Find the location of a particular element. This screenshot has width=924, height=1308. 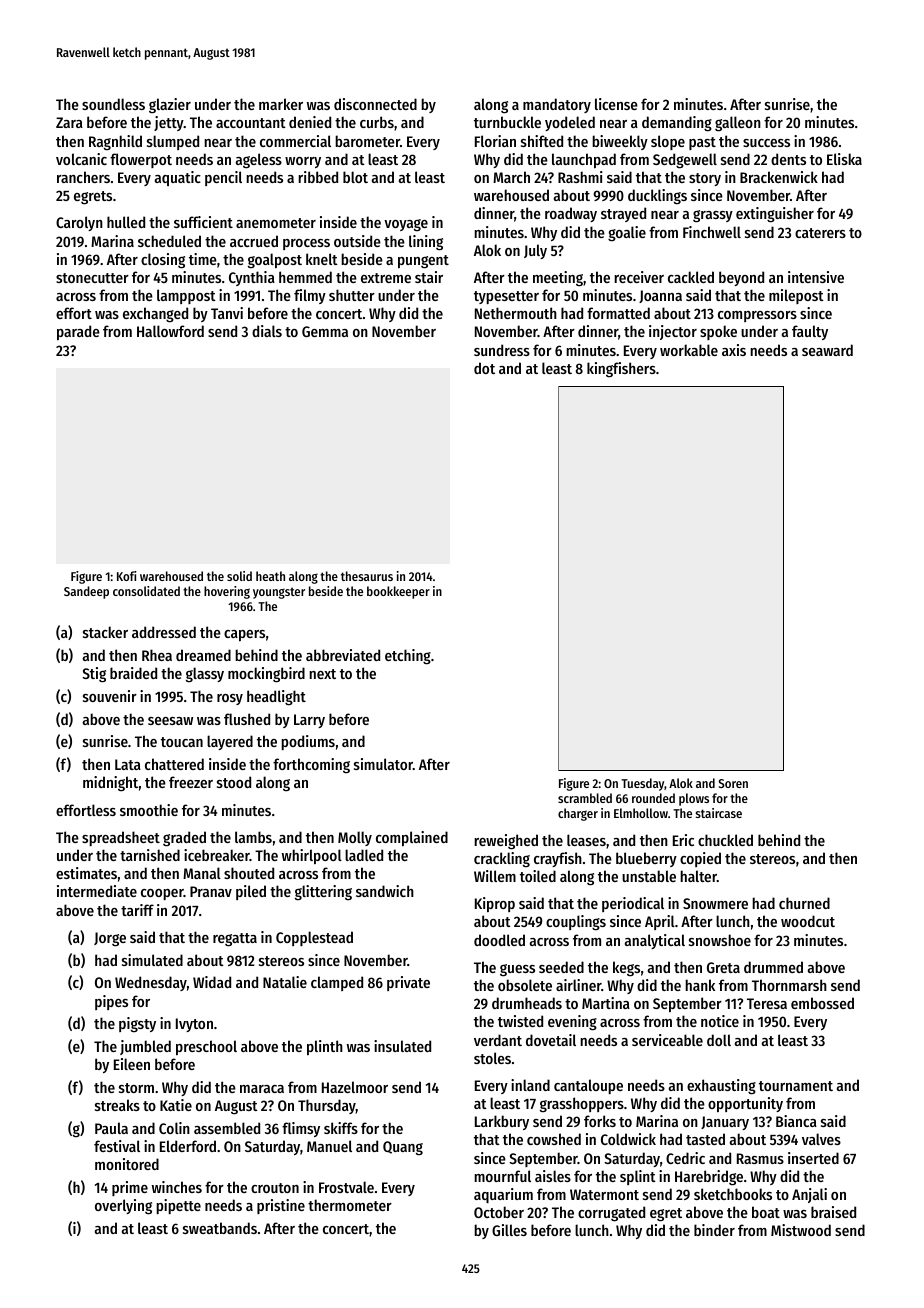

etching is located at coordinates (408, 657).
